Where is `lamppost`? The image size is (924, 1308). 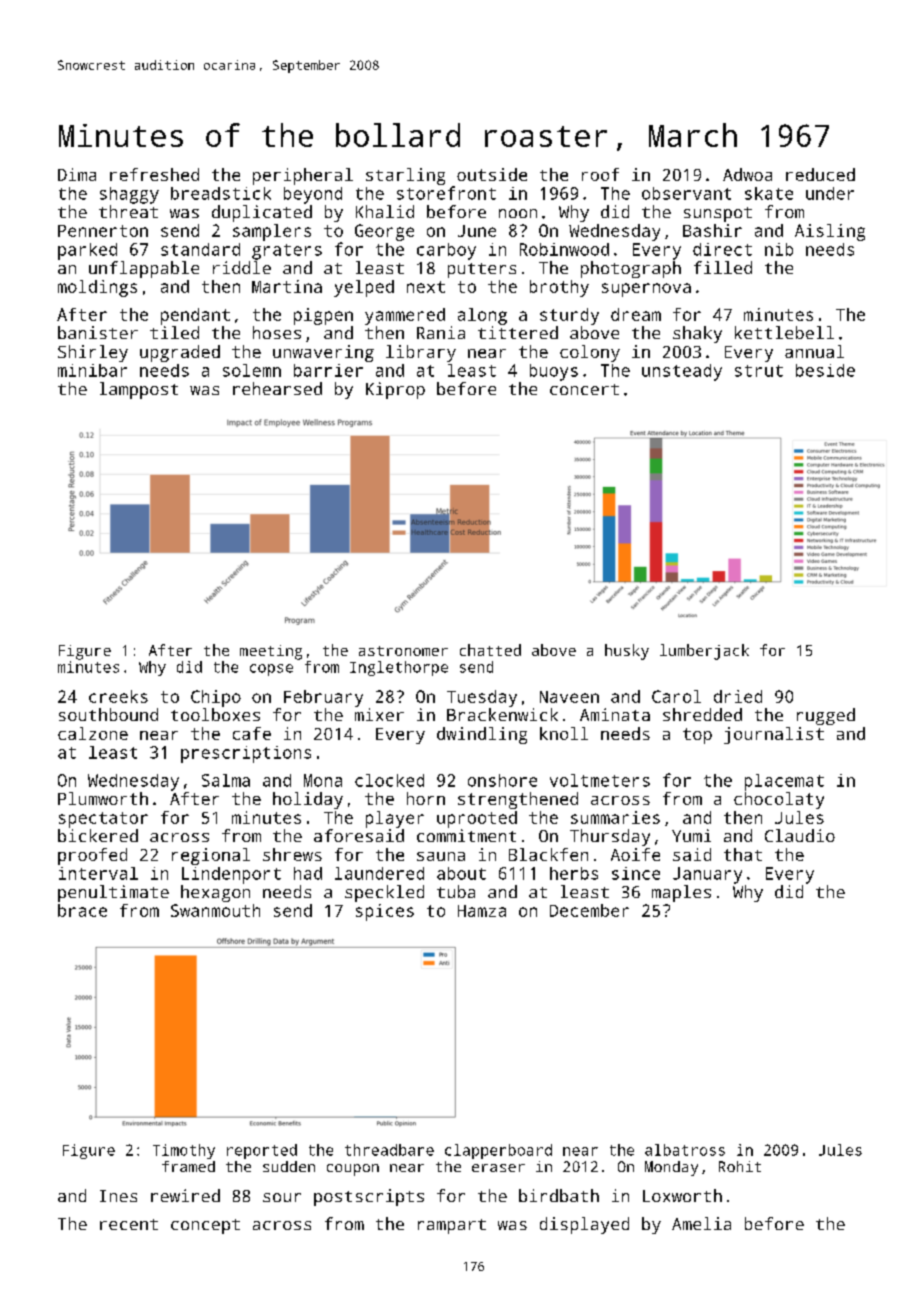
lamppost is located at coordinates (139, 390).
